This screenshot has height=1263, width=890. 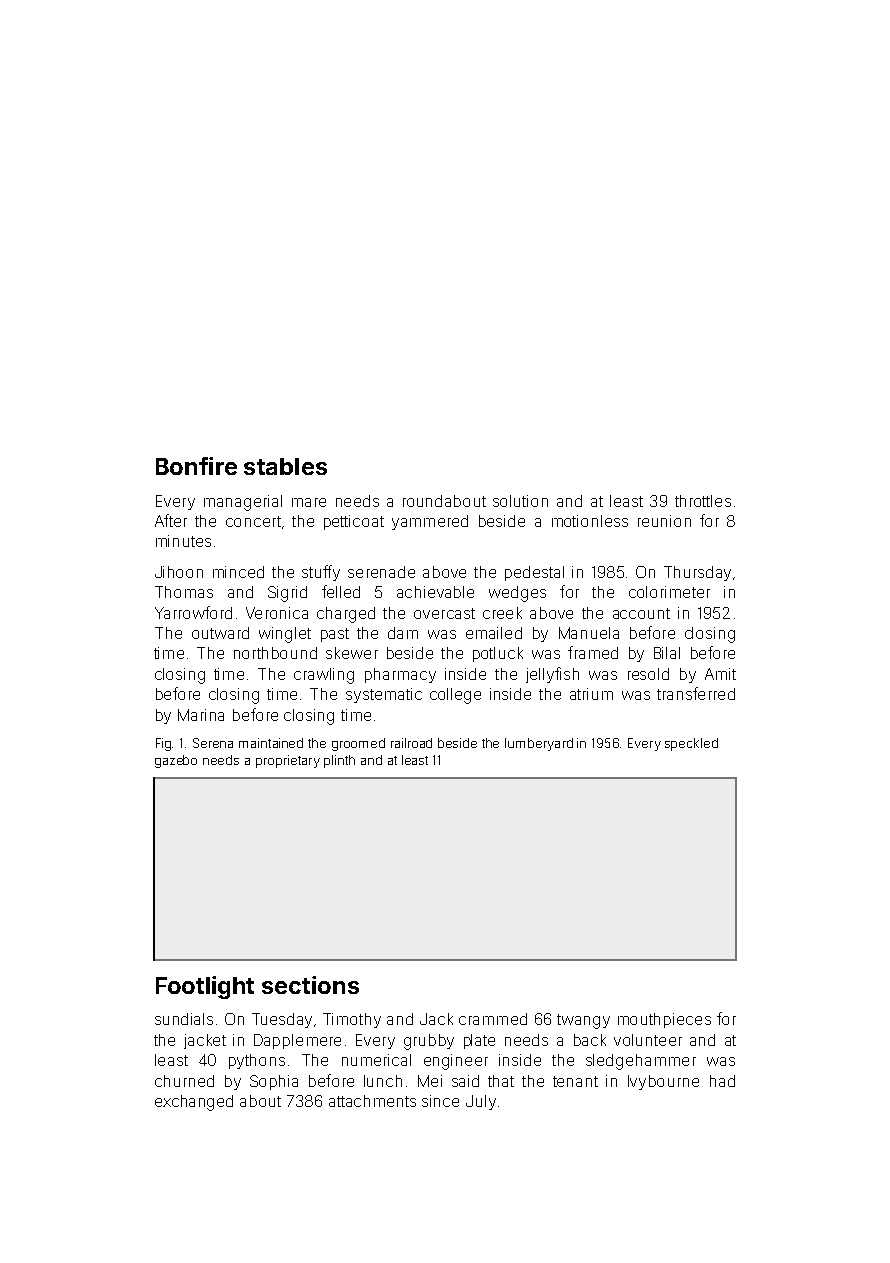 What do you see at coordinates (691, 744) in the screenshot?
I see `speckled` at bounding box center [691, 744].
